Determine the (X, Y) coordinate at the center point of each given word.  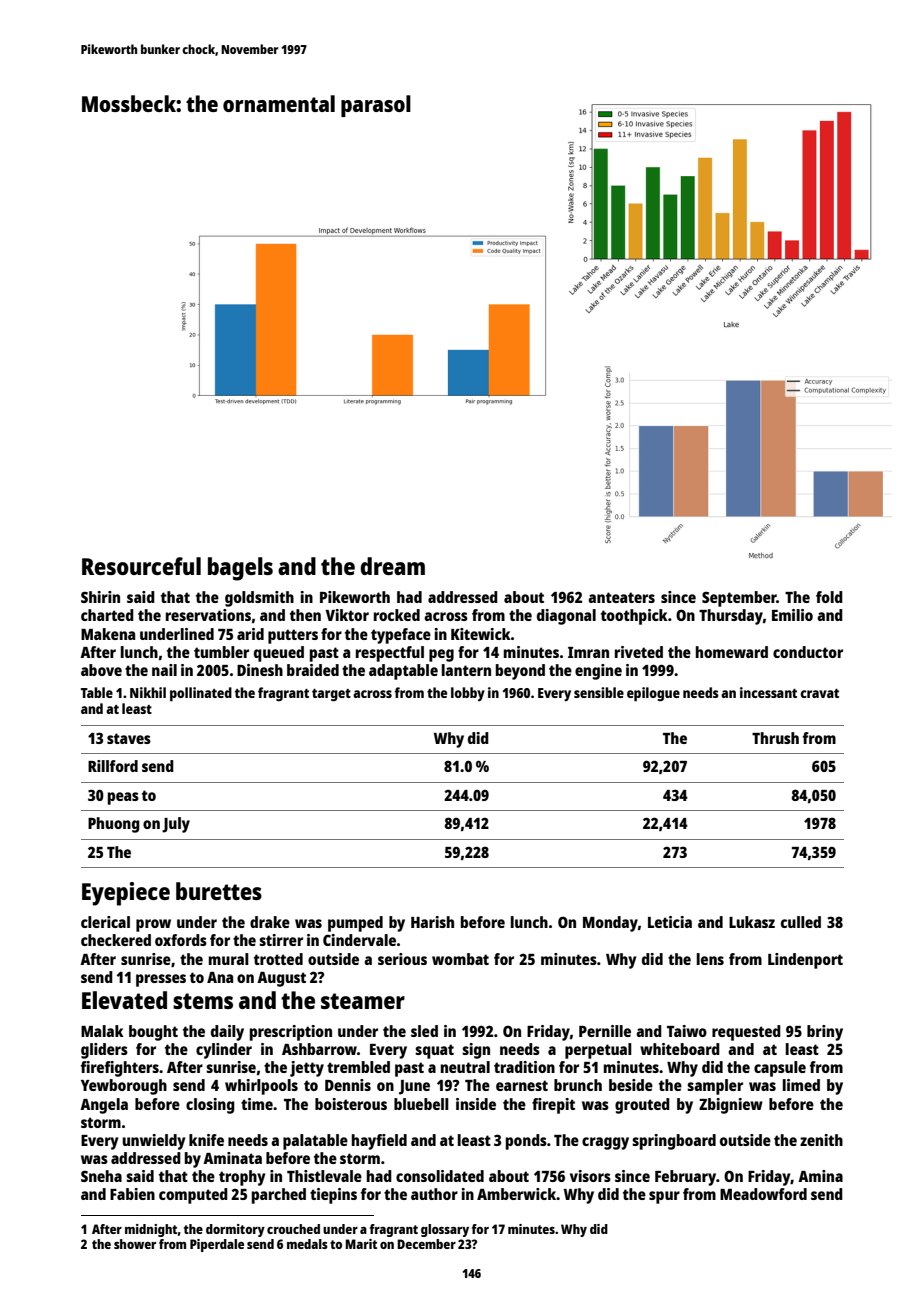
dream (392, 566)
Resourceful (141, 566)
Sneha (101, 1176)
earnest (522, 1085)
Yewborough (124, 1087)
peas (123, 798)
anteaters (621, 597)
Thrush (775, 738)
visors (590, 1176)
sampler (715, 1087)
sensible (599, 692)
